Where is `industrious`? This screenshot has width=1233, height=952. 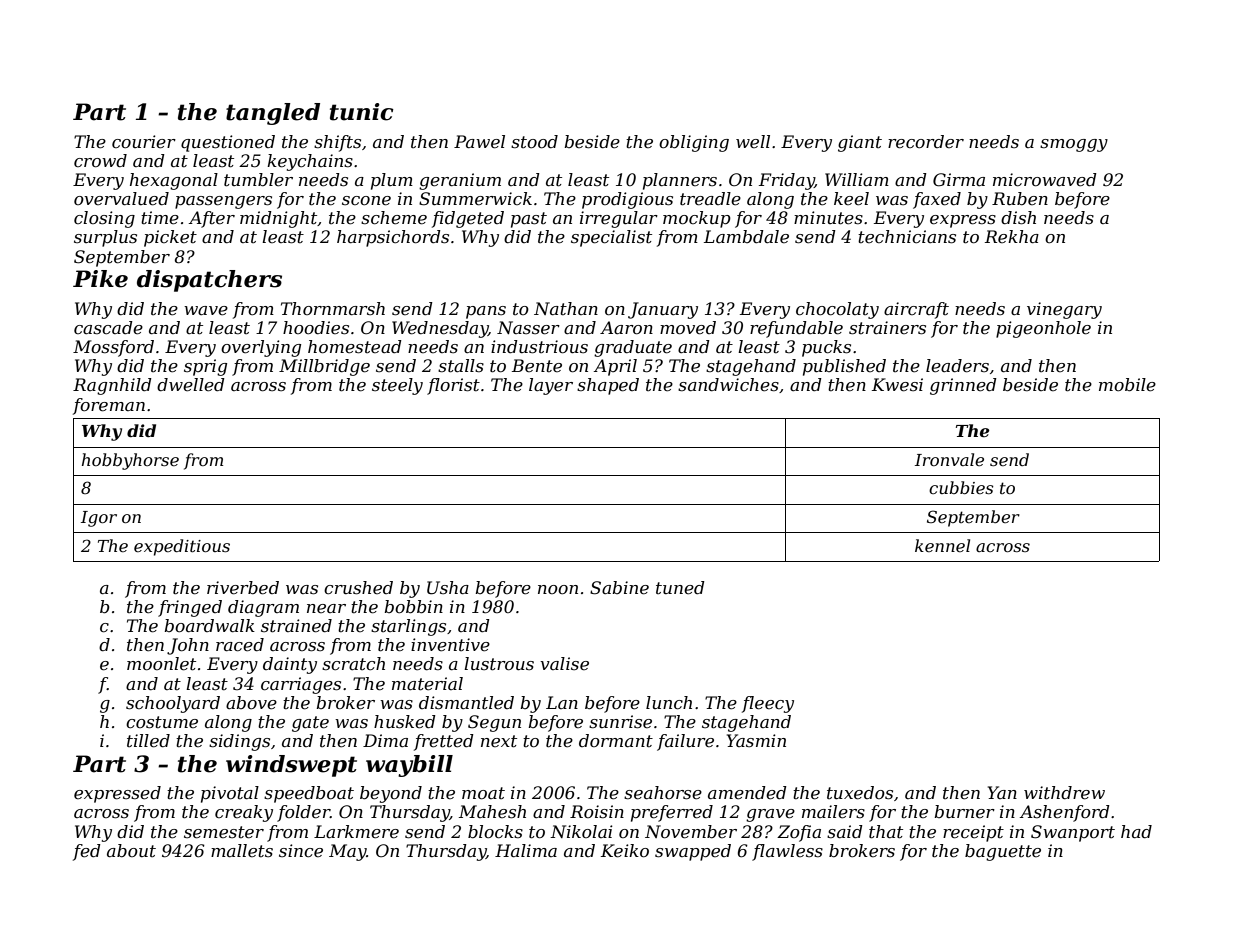 industrious is located at coordinates (539, 347).
